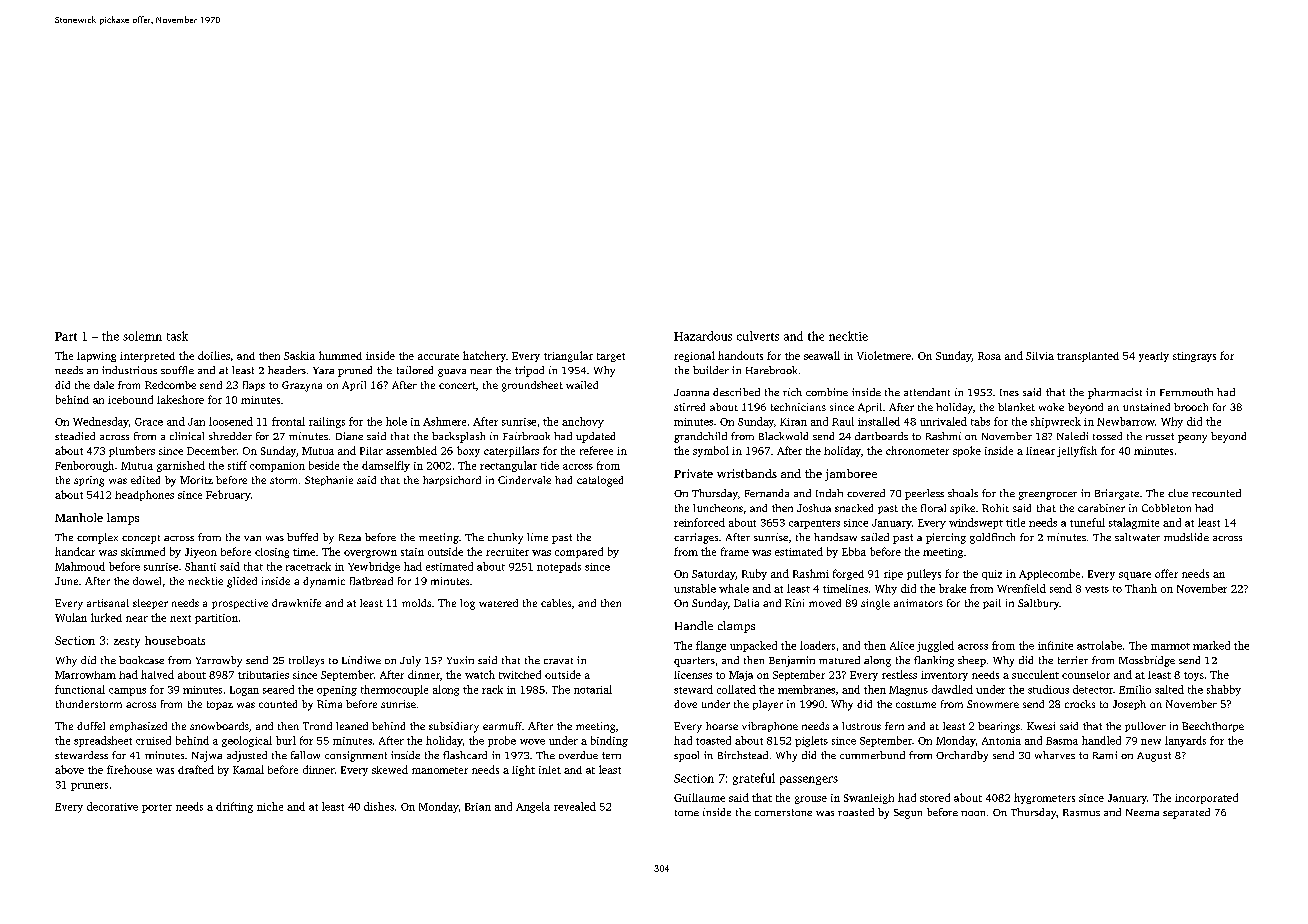 The height and width of the page is (924, 1308). What do you see at coordinates (340, 355) in the page?
I see `hummed` at bounding box center [340, 355].
